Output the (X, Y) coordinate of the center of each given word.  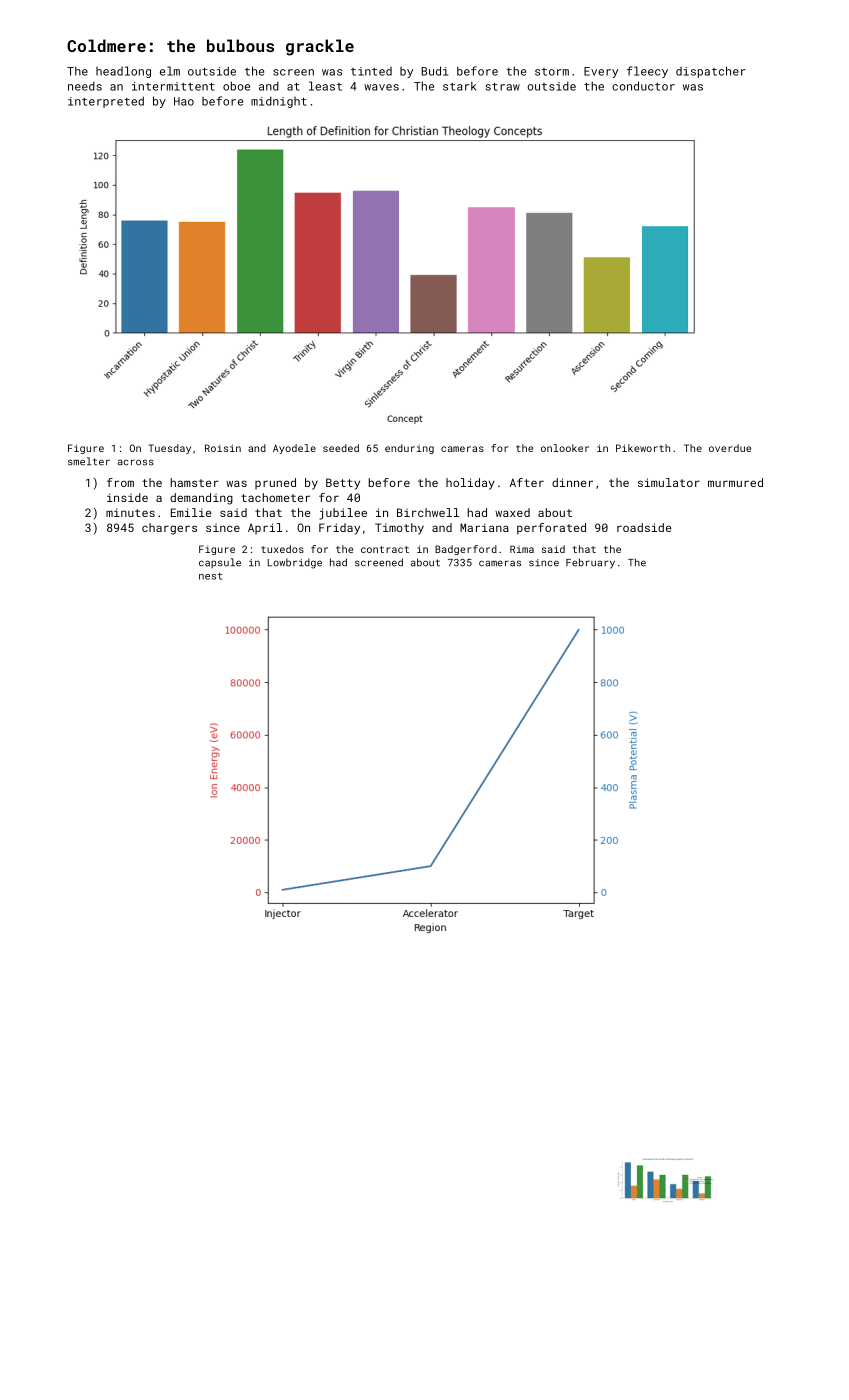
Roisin (223, 448)
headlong (123, 72)
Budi (434, 71)
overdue (730, 448)
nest (210, 576)
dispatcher (711, 72)
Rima (522, 549)
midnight (279, 102)
